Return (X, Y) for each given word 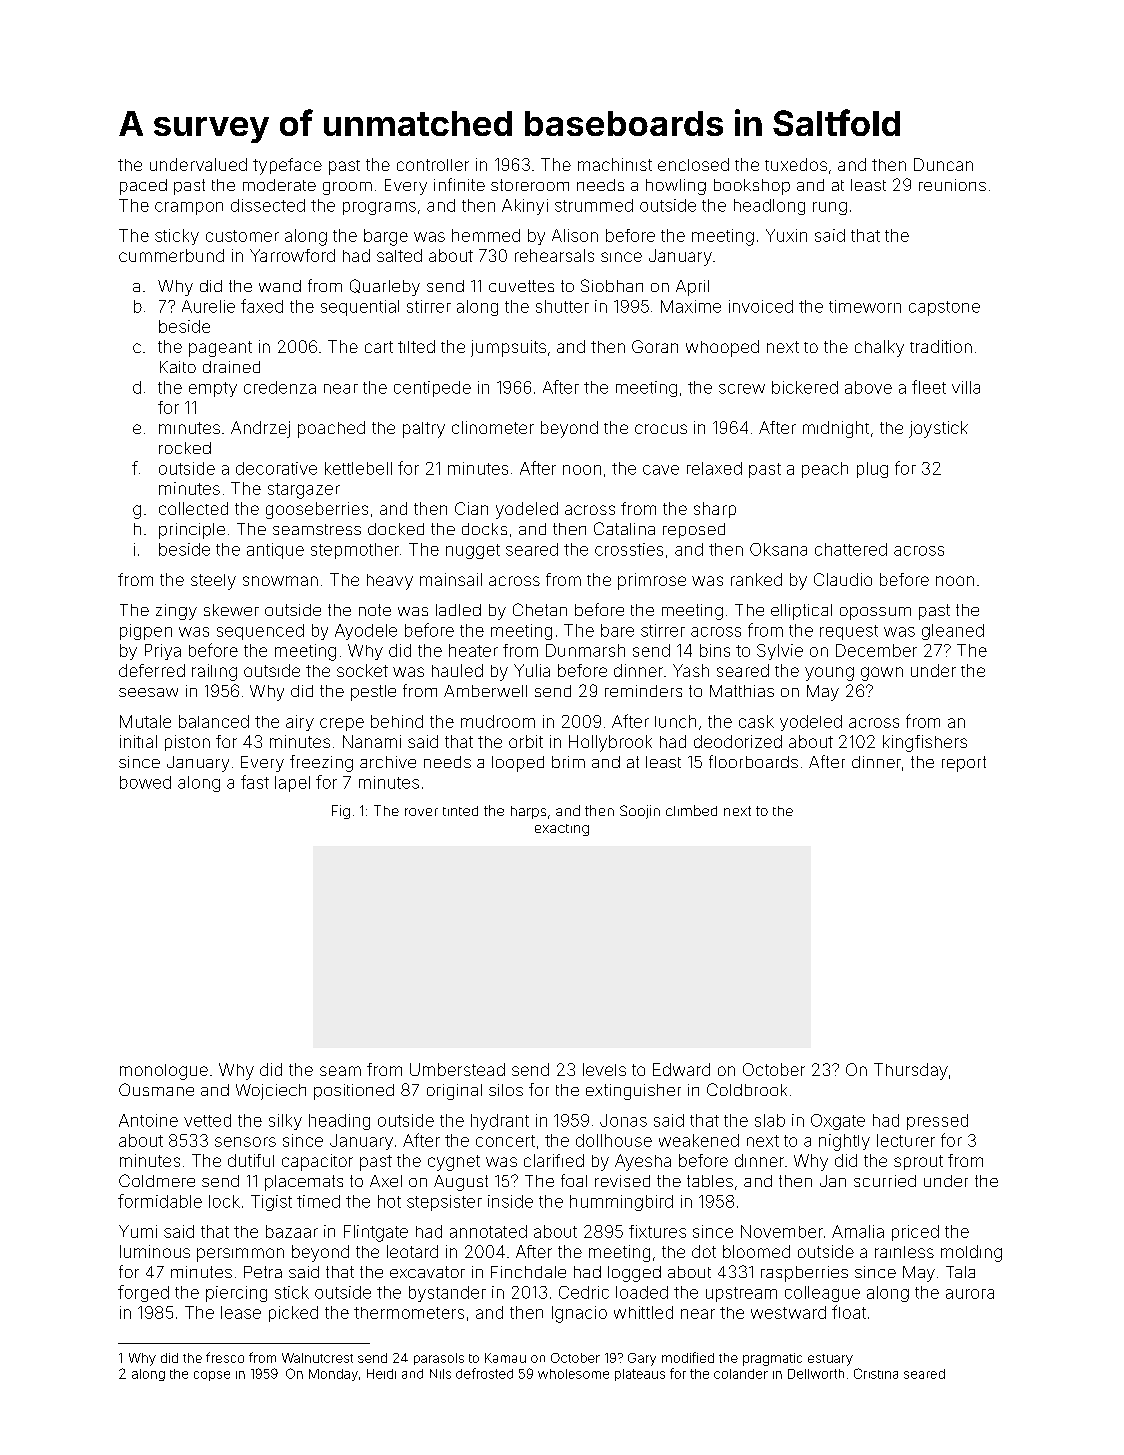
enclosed (693, 164)
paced (143, 187)
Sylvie (780, 652)
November (782, 1231)
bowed (145, 782)
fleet (929, 387)
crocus (661, 429)
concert (505, 1141)
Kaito (178, 367)
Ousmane (156, 1089)
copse (212, 1376)
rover (421, 812)
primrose (652, 581)
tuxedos (796, 164)
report (964, 764)
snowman (280, 581)
